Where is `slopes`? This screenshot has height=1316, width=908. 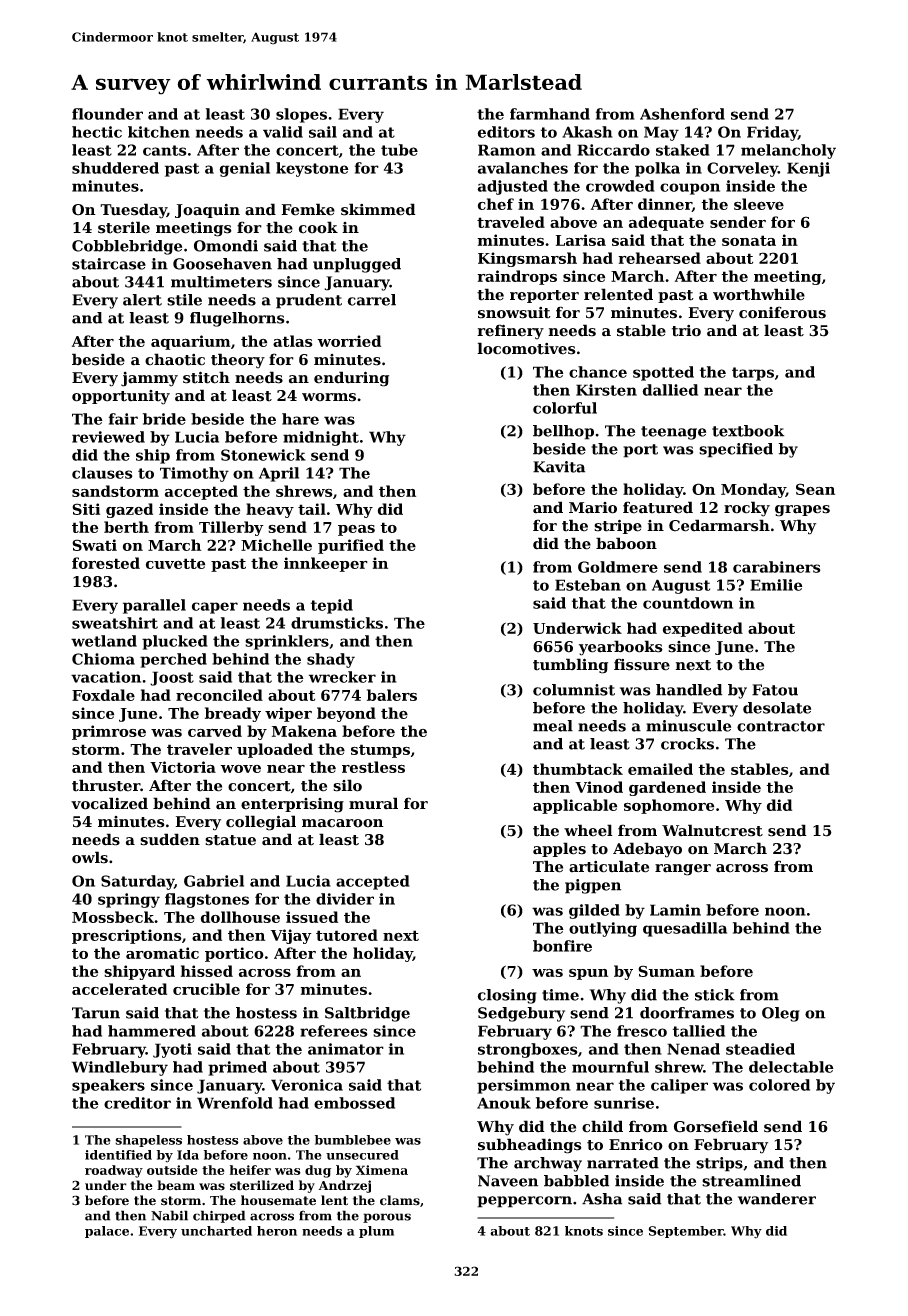
slopes is located at coordinates (301, 115).
